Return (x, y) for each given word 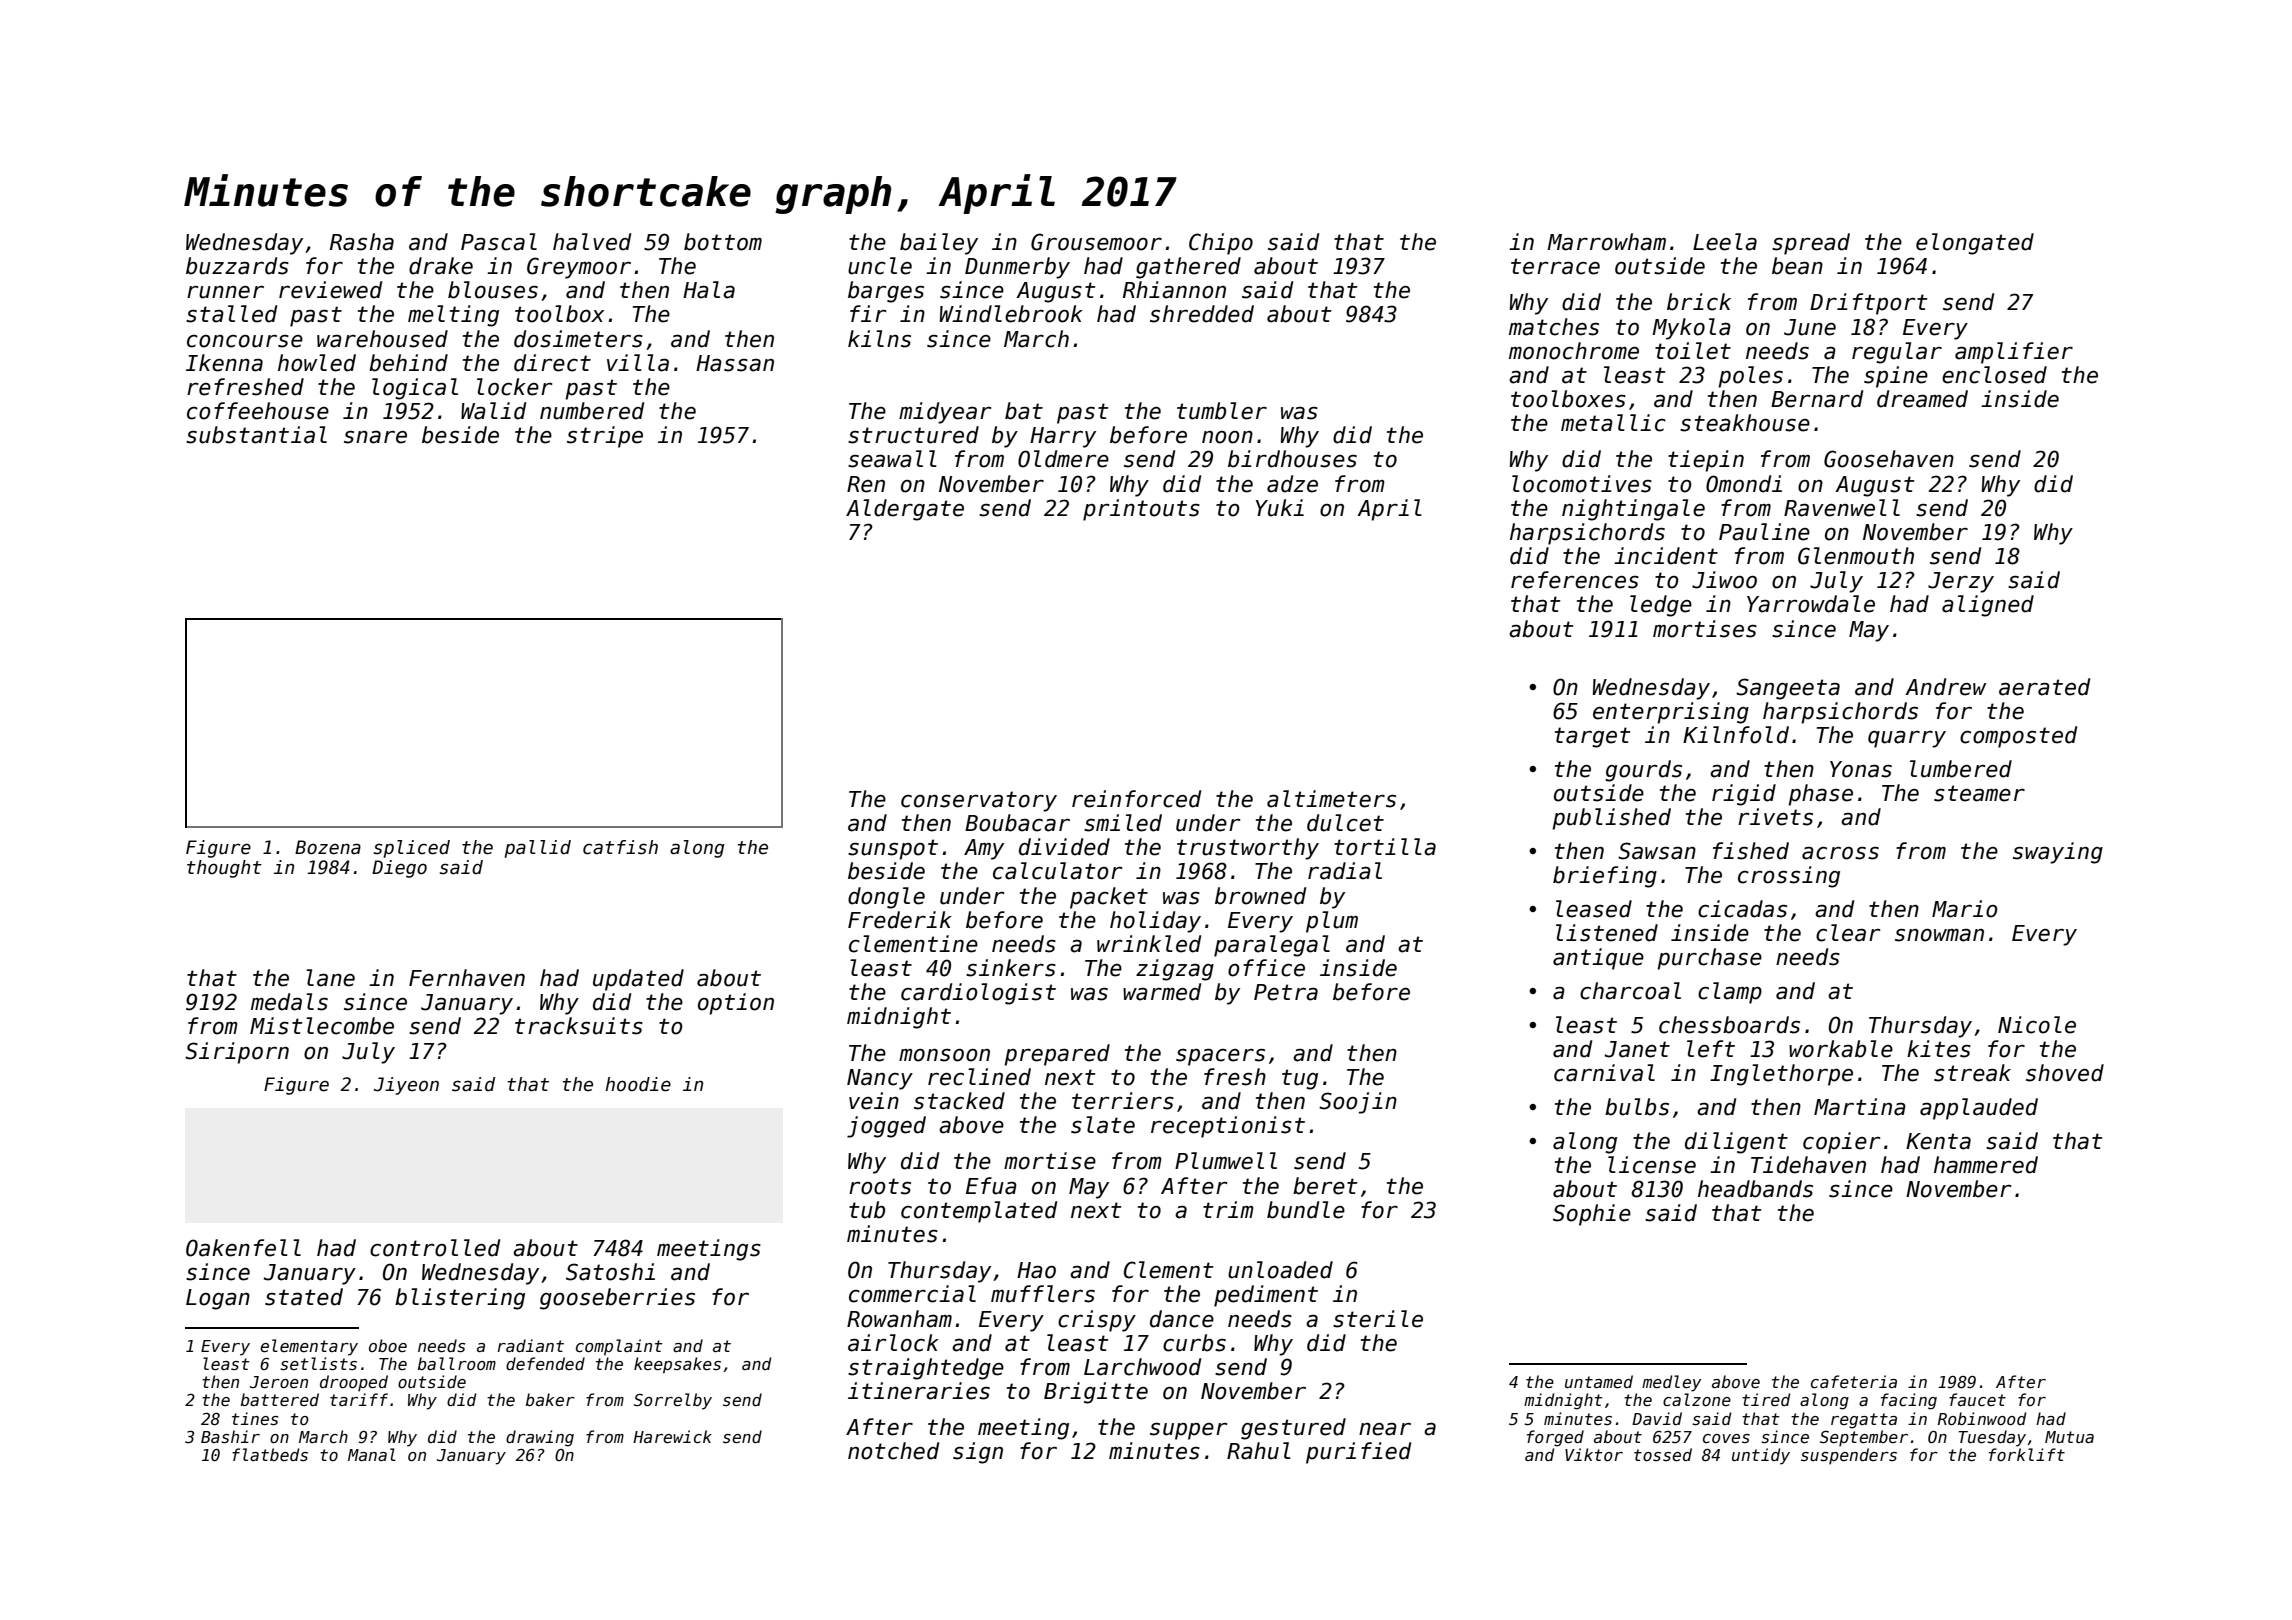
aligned (1988, 606)
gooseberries (617, 1299)
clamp (1730, 993)
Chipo (1221, 244)
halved (592, 242)
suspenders (1849, 1456)
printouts (1141, 510)
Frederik (900, 920)
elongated (1975, 244)
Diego (399, 869)
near (1385, 1429)
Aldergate (905, 510)
